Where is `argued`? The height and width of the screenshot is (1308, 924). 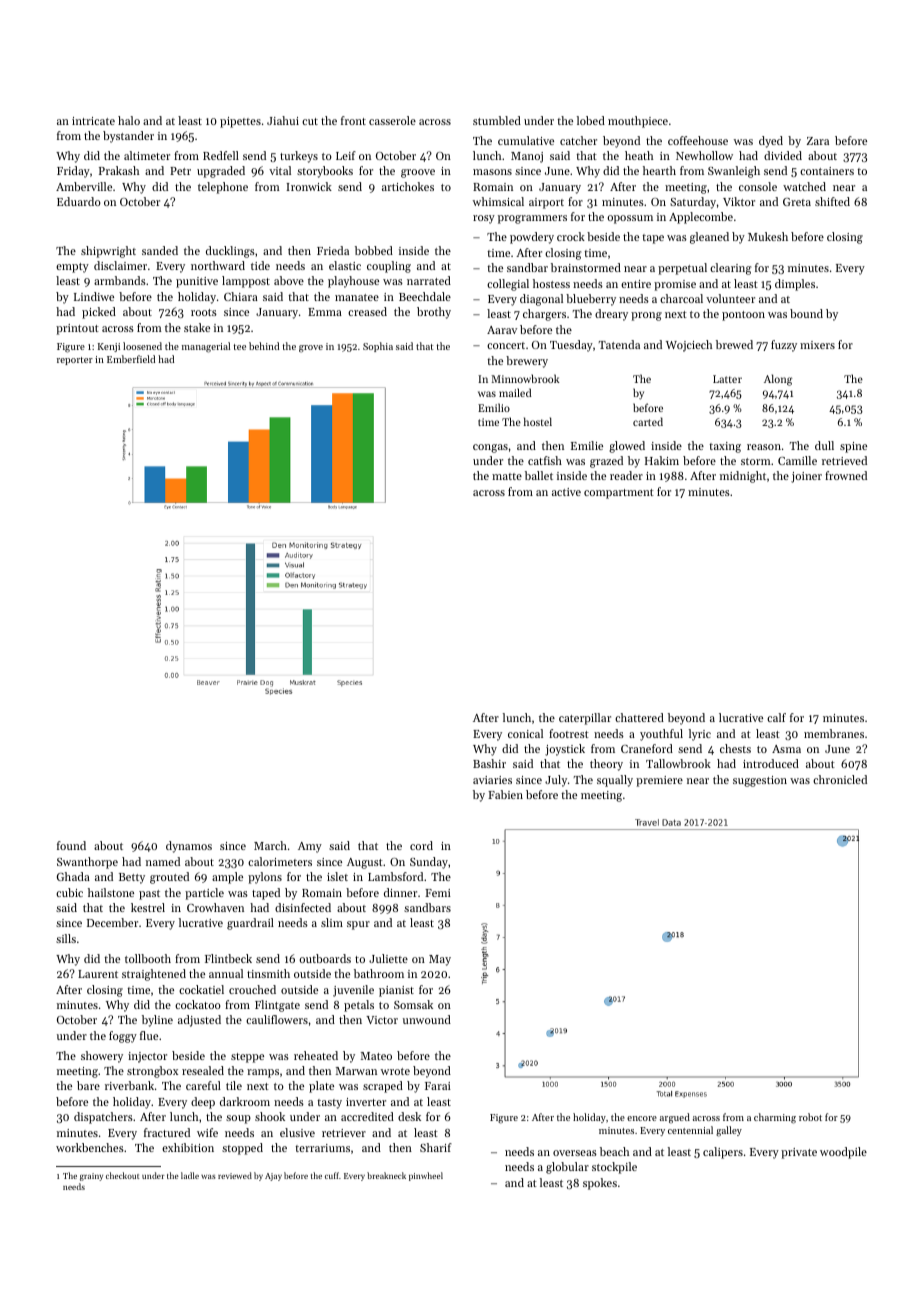 argued is located at coordinates (675, 1118).
